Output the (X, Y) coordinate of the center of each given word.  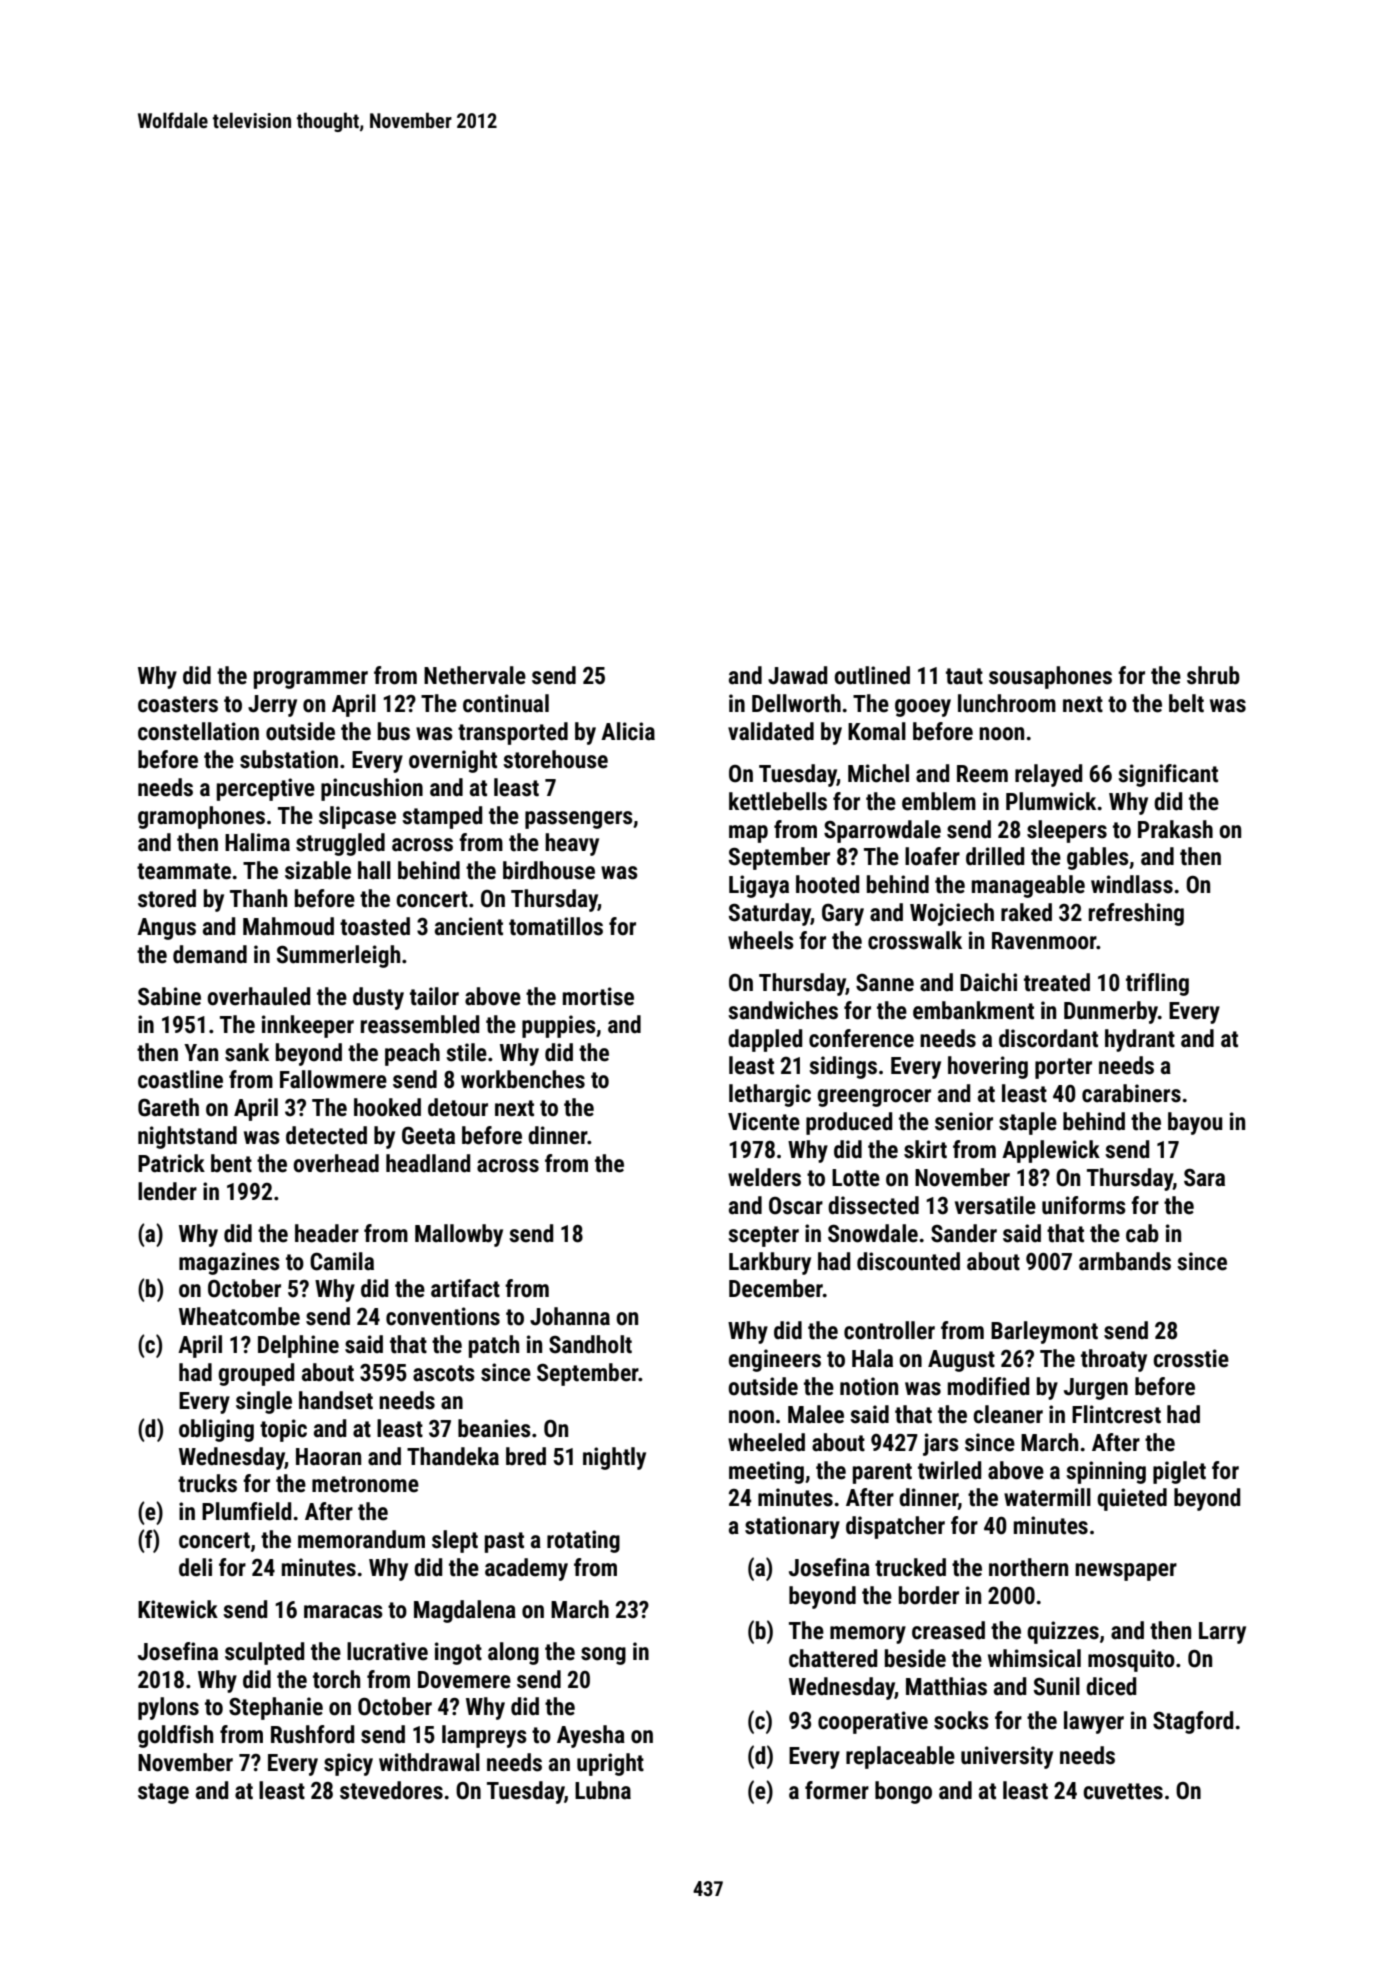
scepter (763, 1236)
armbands (1125, 1261)
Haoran (328, 1457)
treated (1057, 982)
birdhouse (549, 870)
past (504, 1542)
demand (210, 954)
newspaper (1126, 1572)
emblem (939, 801)
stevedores (391, 1790)
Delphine (298, 1346)
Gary (843, 914)
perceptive (266, 789)
